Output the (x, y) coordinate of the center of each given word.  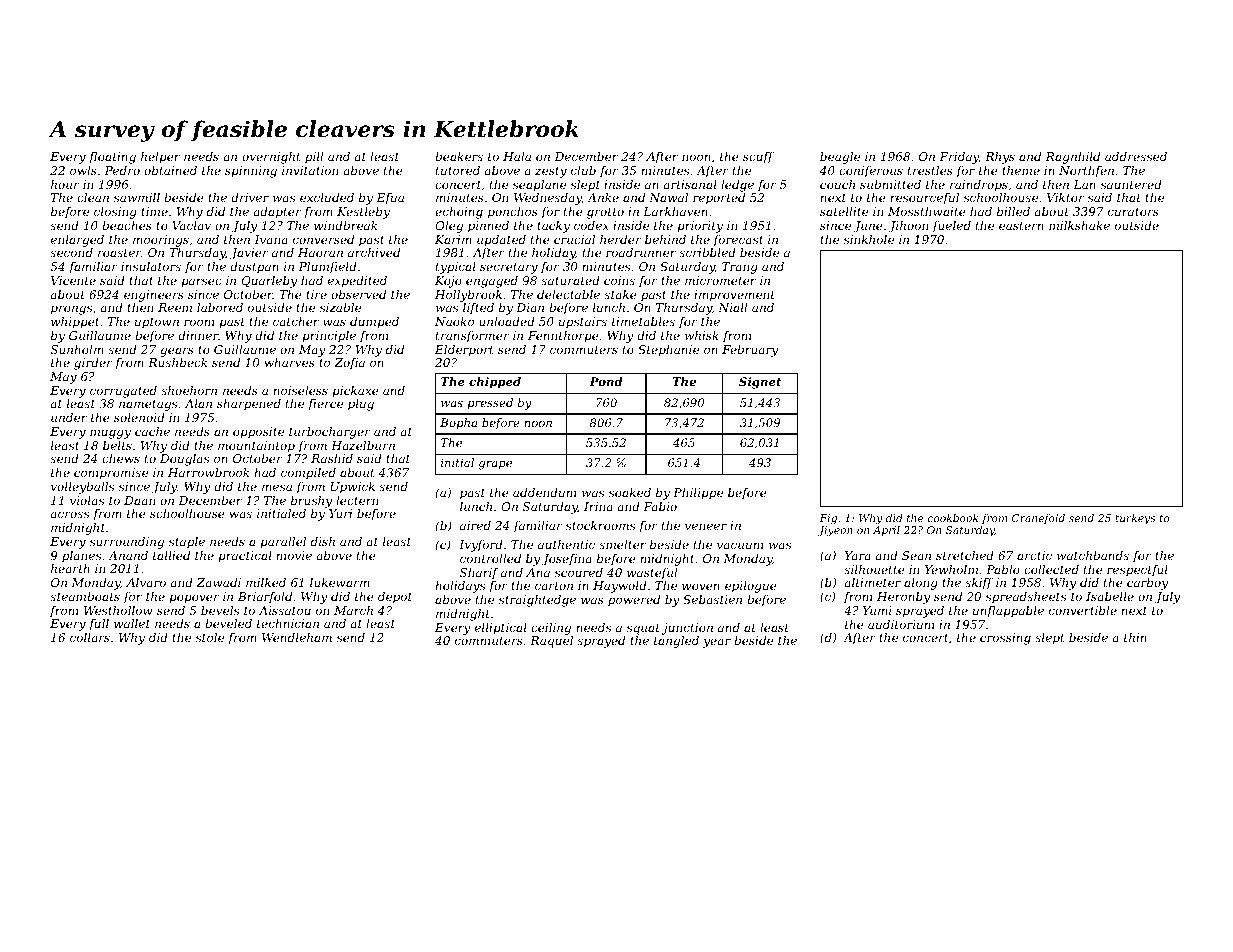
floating (112, 158)
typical (456, 268)
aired (475, 525)
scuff (758, 158)
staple (187, 543)
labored (220, 307)
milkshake (1079, 225)
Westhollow (118, 610)
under (69, 417)
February (750, 351)
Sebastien (712, 599)
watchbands (1093, 555)
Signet (760, 383)
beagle (840, 158)
